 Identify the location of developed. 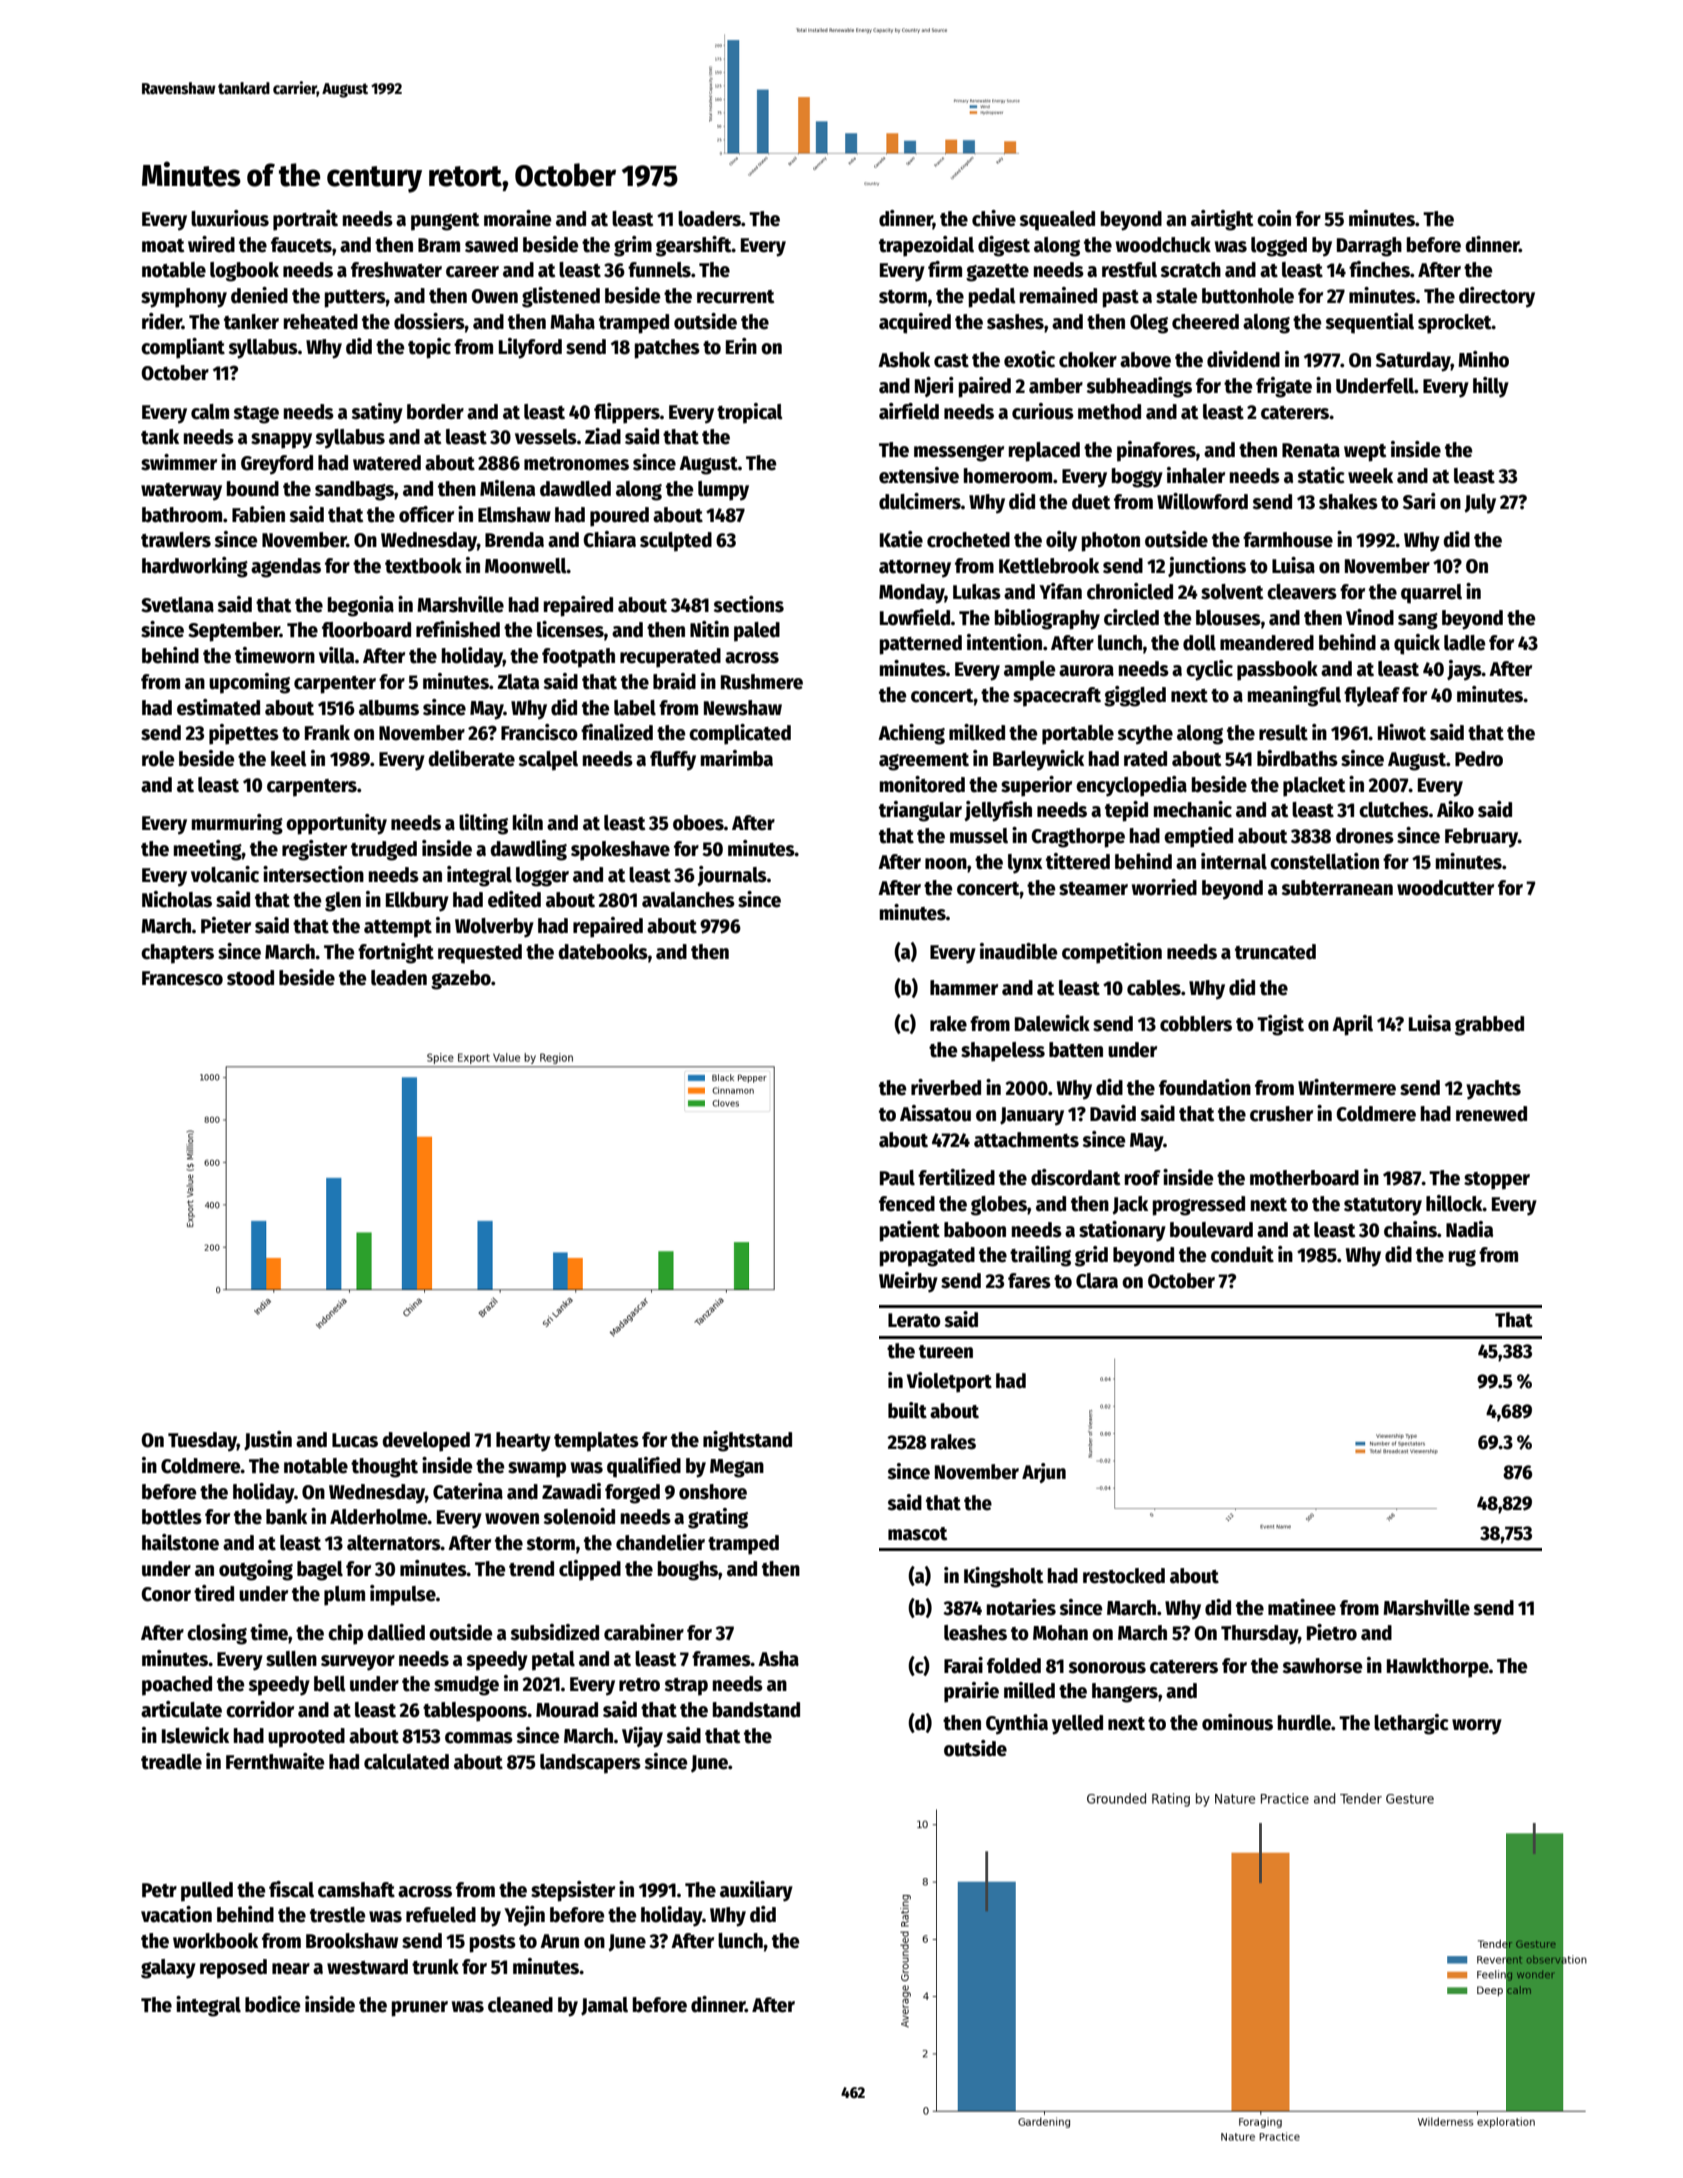
(426, 1442).
